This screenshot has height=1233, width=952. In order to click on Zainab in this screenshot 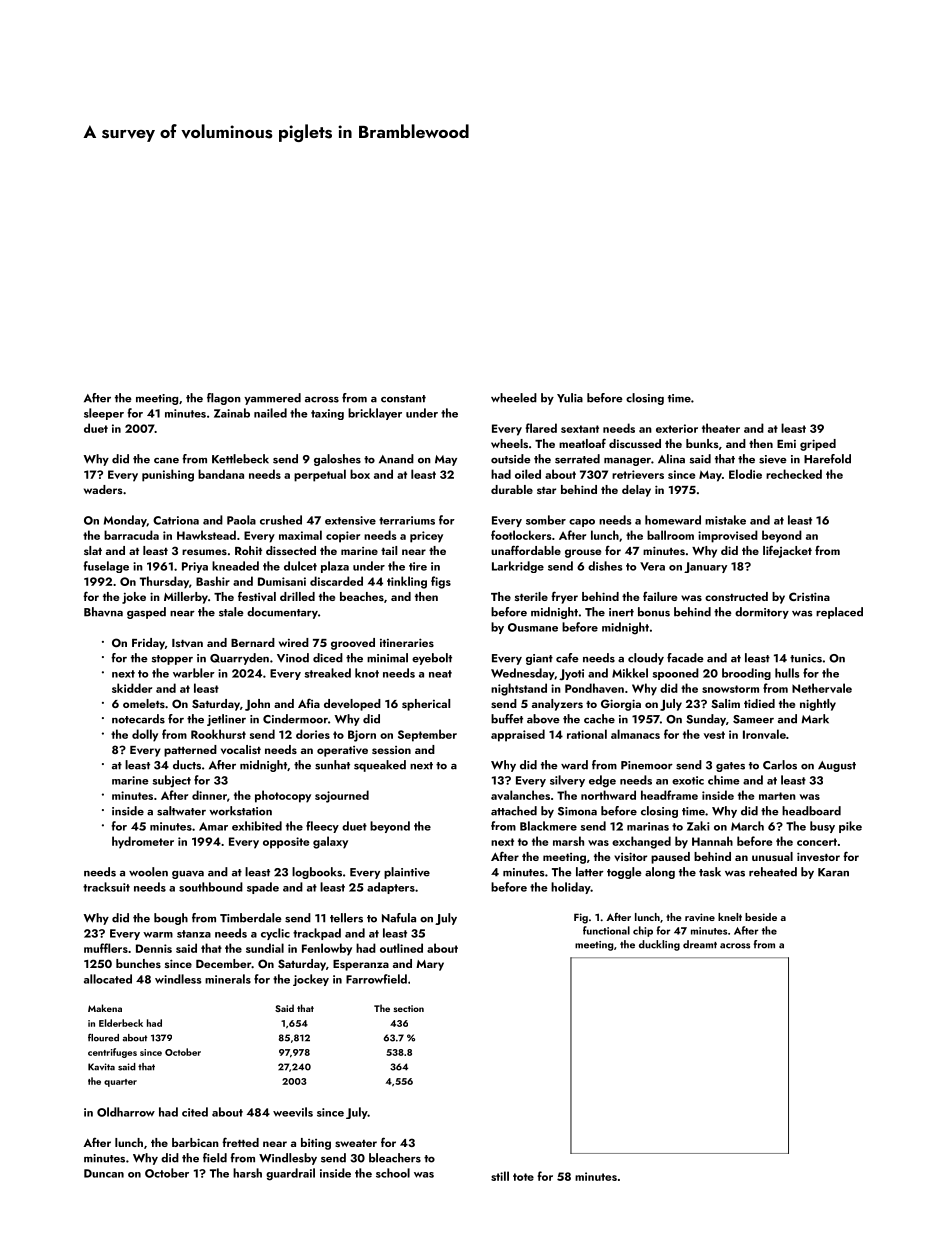, I will do `click(232, 413)`.
